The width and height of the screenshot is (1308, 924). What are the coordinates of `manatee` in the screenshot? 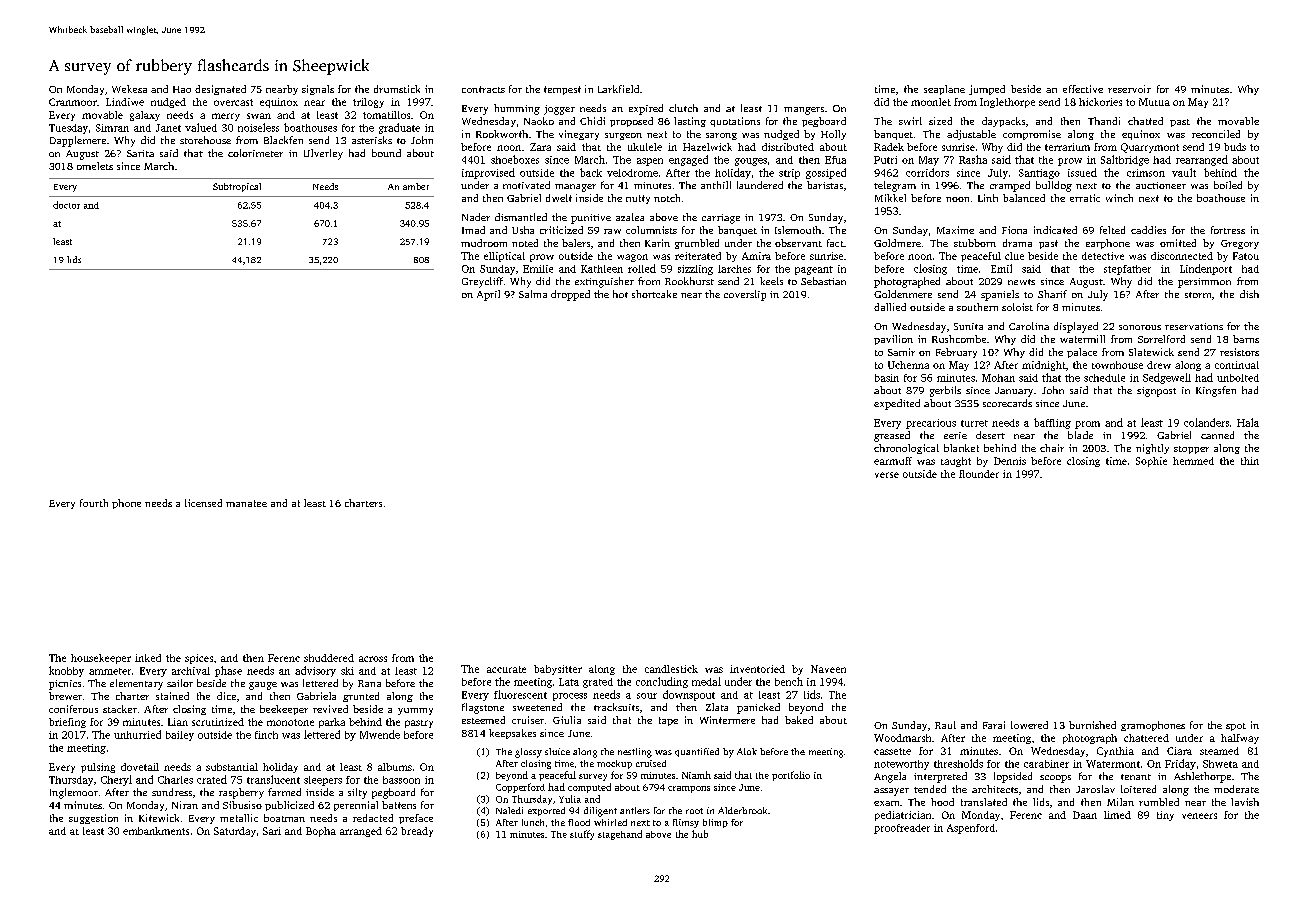 It's located at (246, 503).
